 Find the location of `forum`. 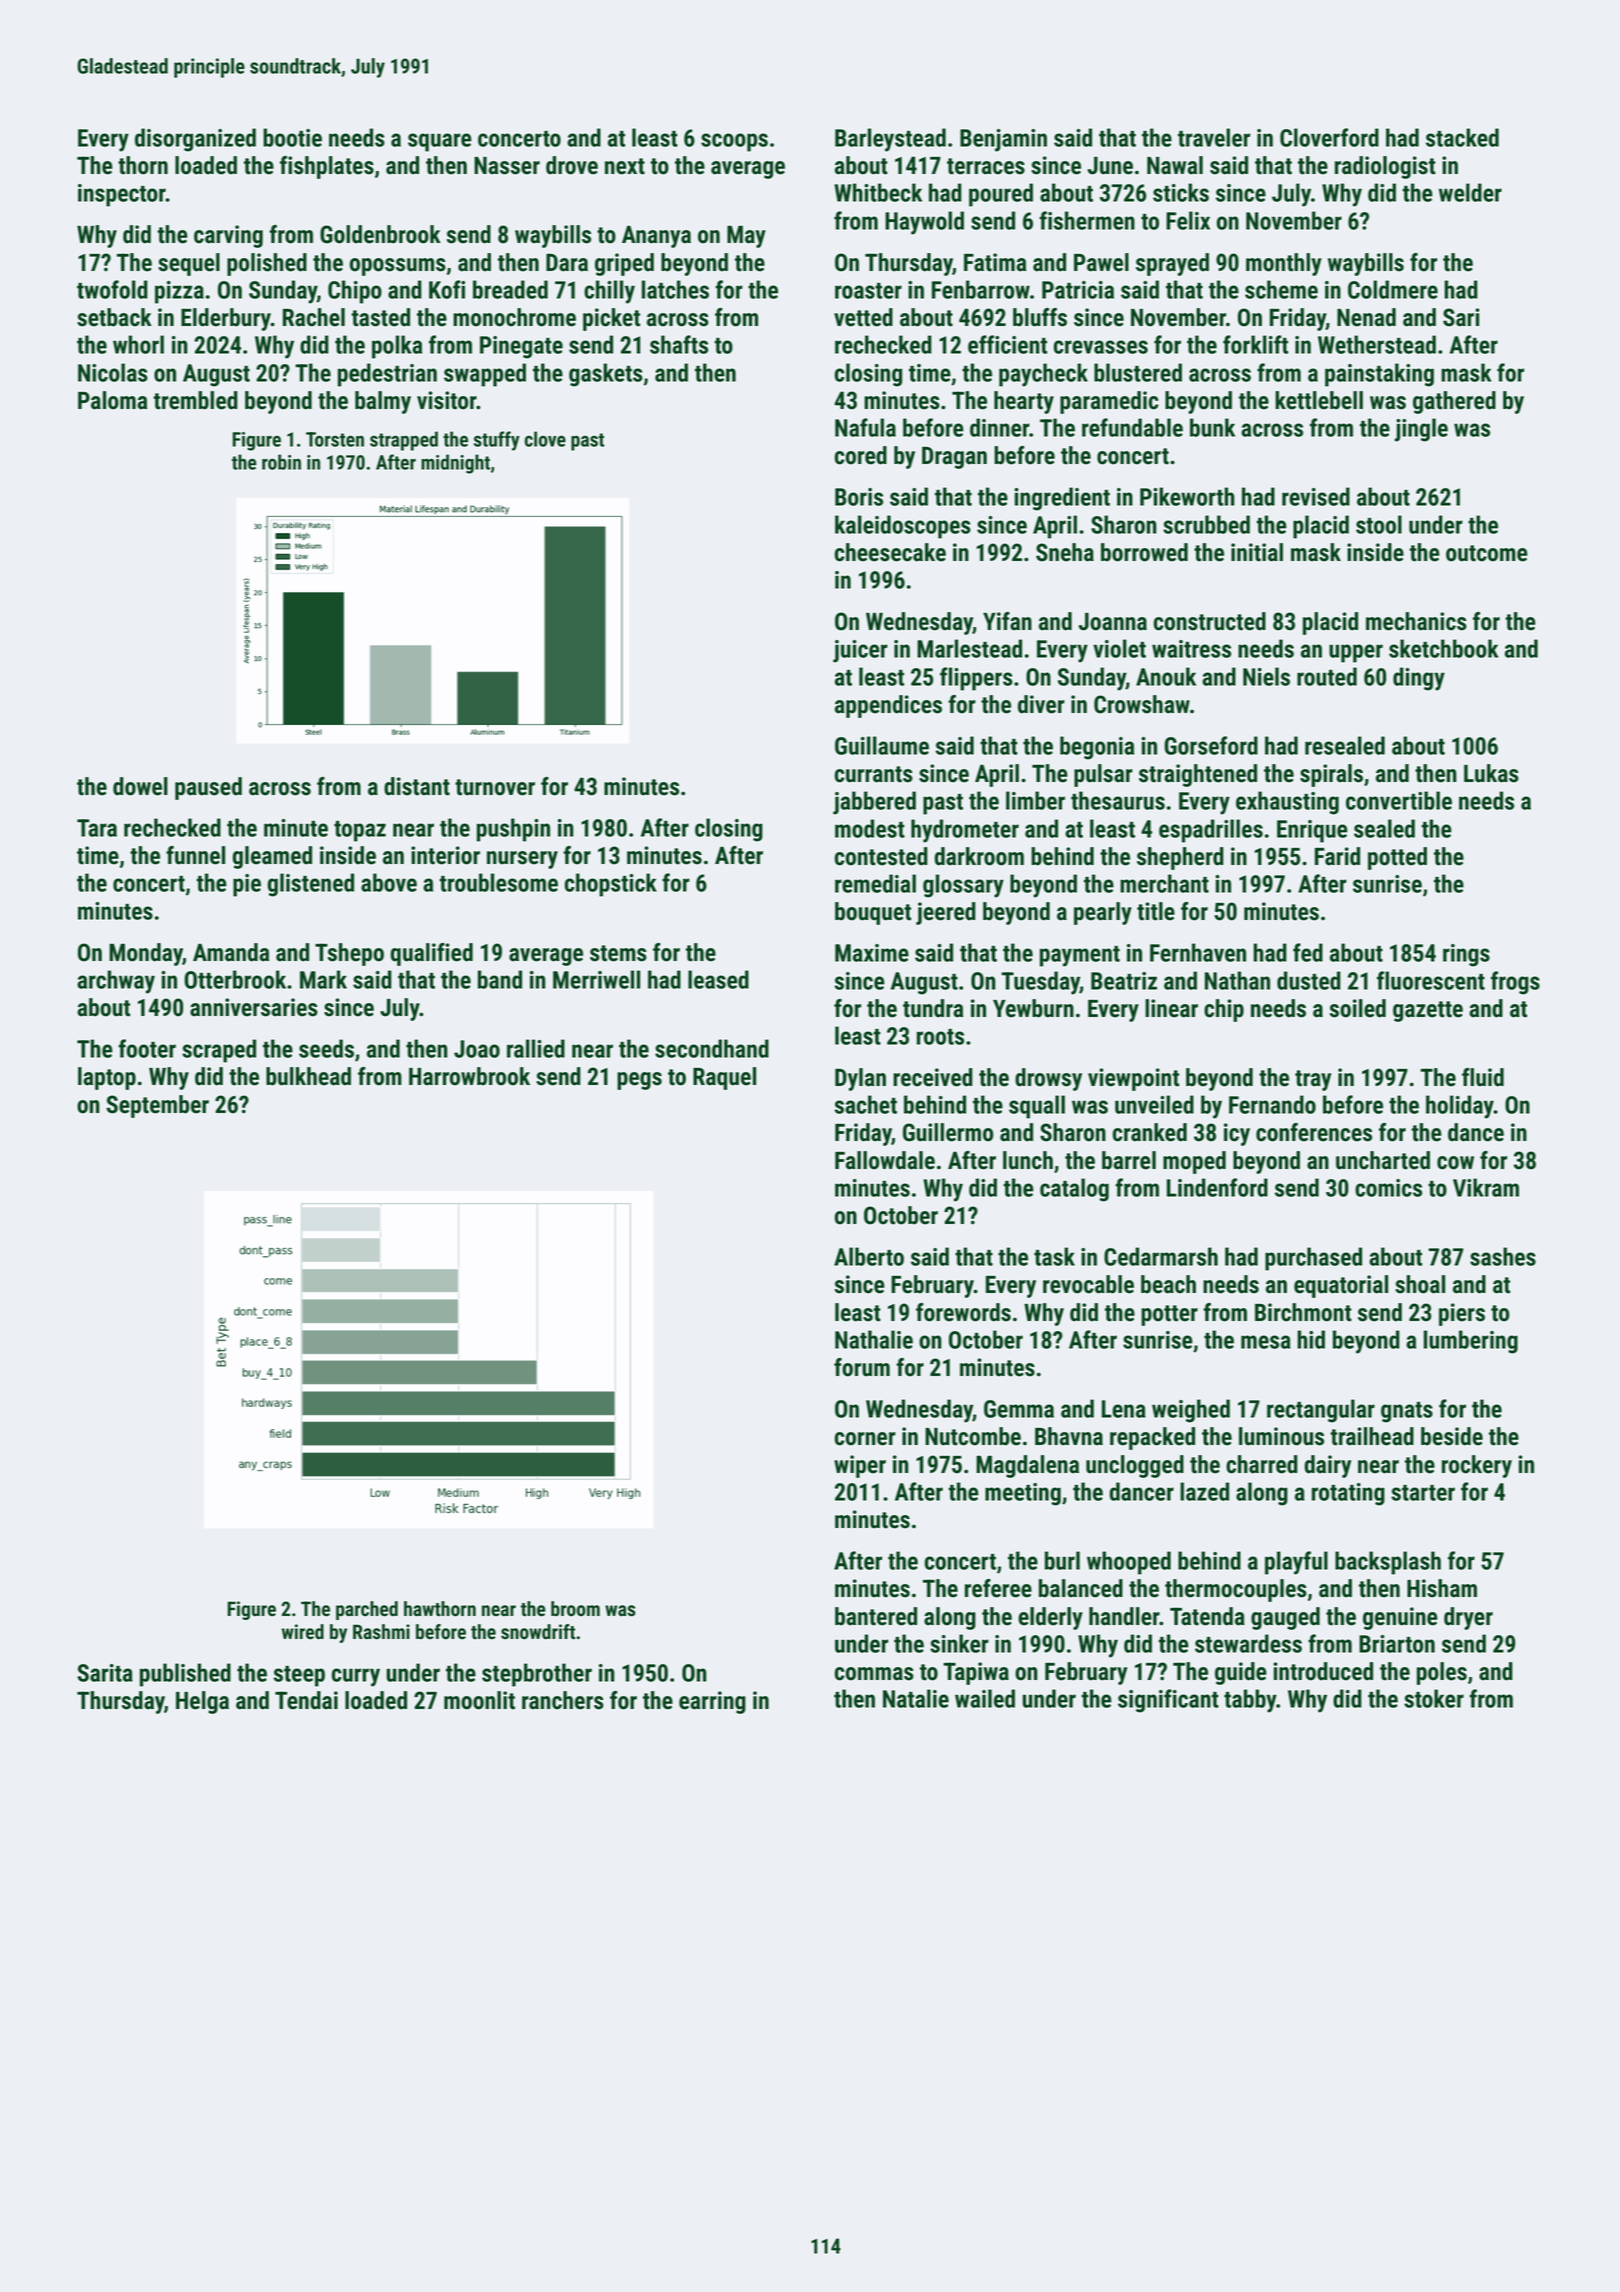

forum is located at coordinates (862, 1367).
